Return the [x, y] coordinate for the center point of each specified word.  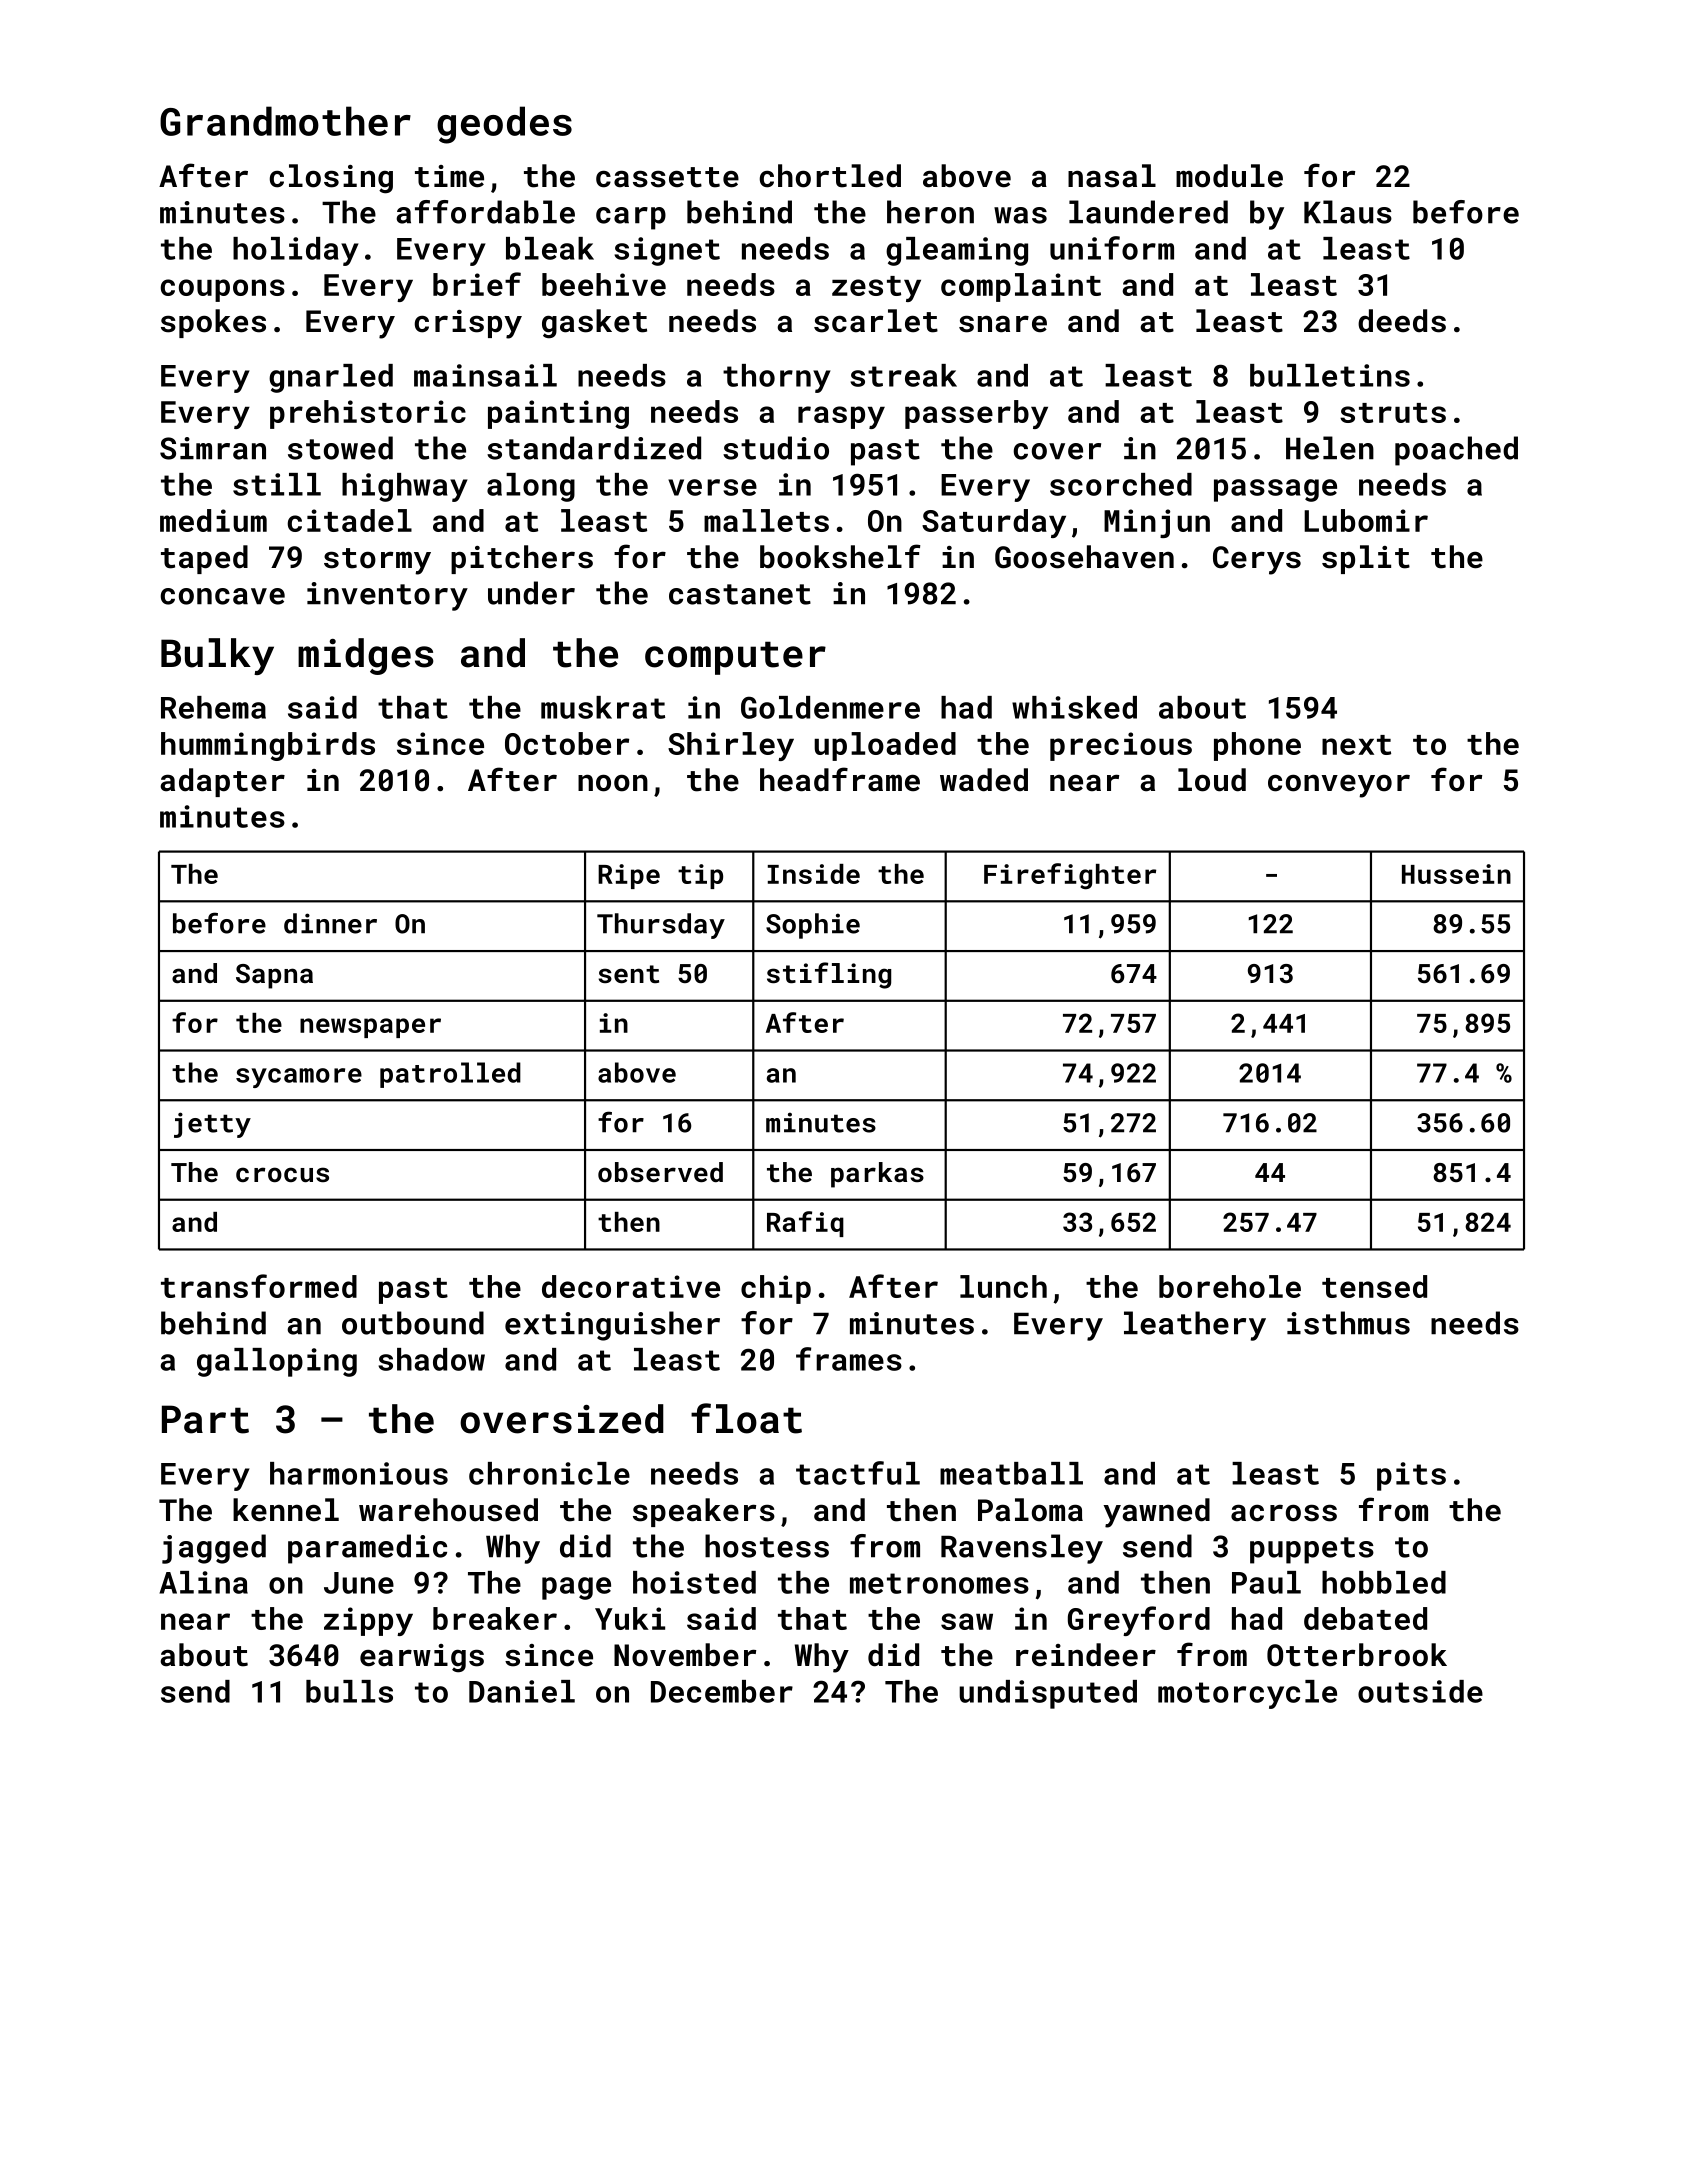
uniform [1112, 248]
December [722, 1691]
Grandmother [285, 121]
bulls [349, 1691]
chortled [830, 176]
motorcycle [1247, 1694]
